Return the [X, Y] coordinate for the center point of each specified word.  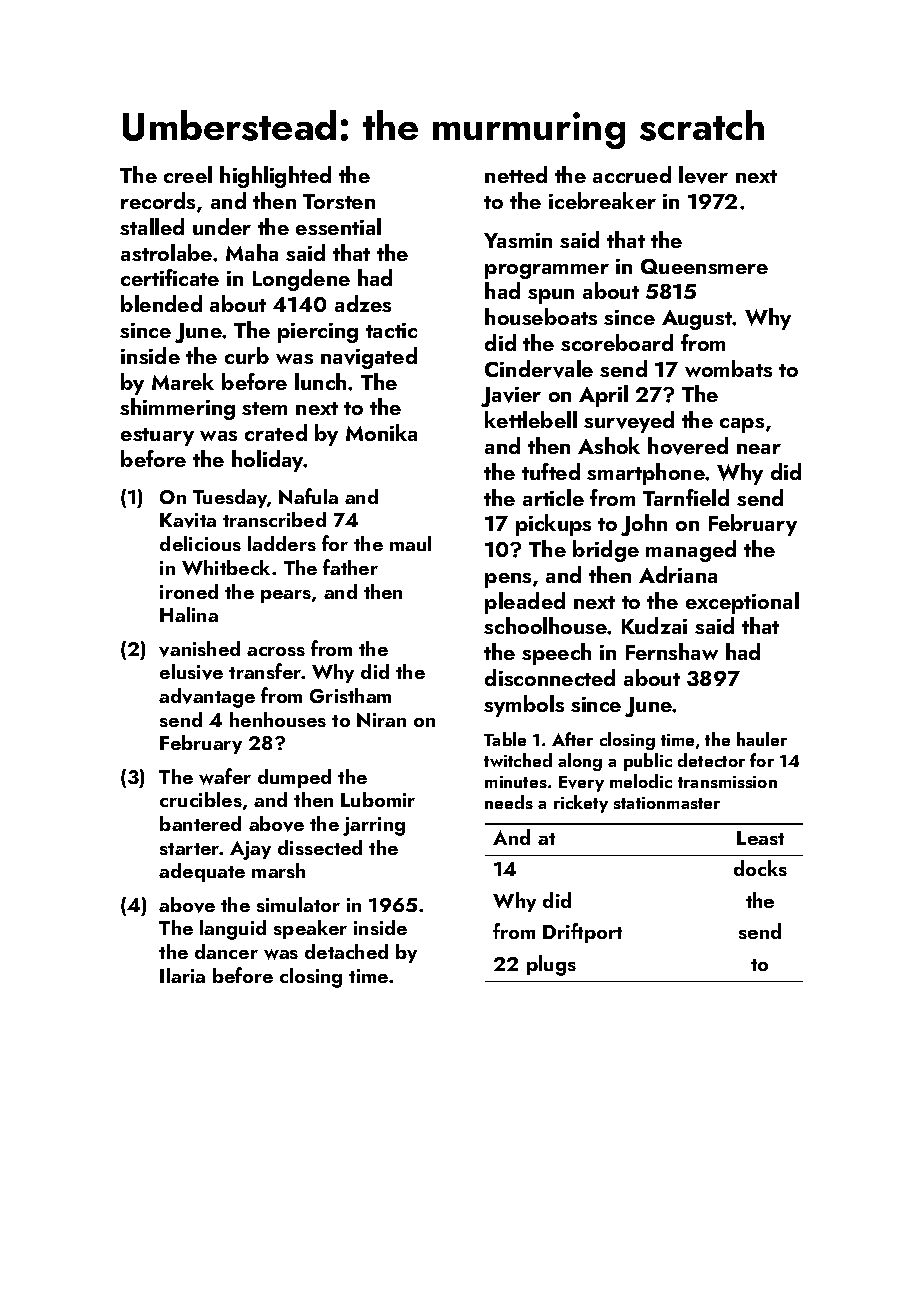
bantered [200, 823]
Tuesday [230, 498]
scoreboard [617, 342]
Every [581, 784]
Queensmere [704, 266]
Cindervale [539, 369]
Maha [252, 252]
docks [760, 868]
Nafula [308, 496]
